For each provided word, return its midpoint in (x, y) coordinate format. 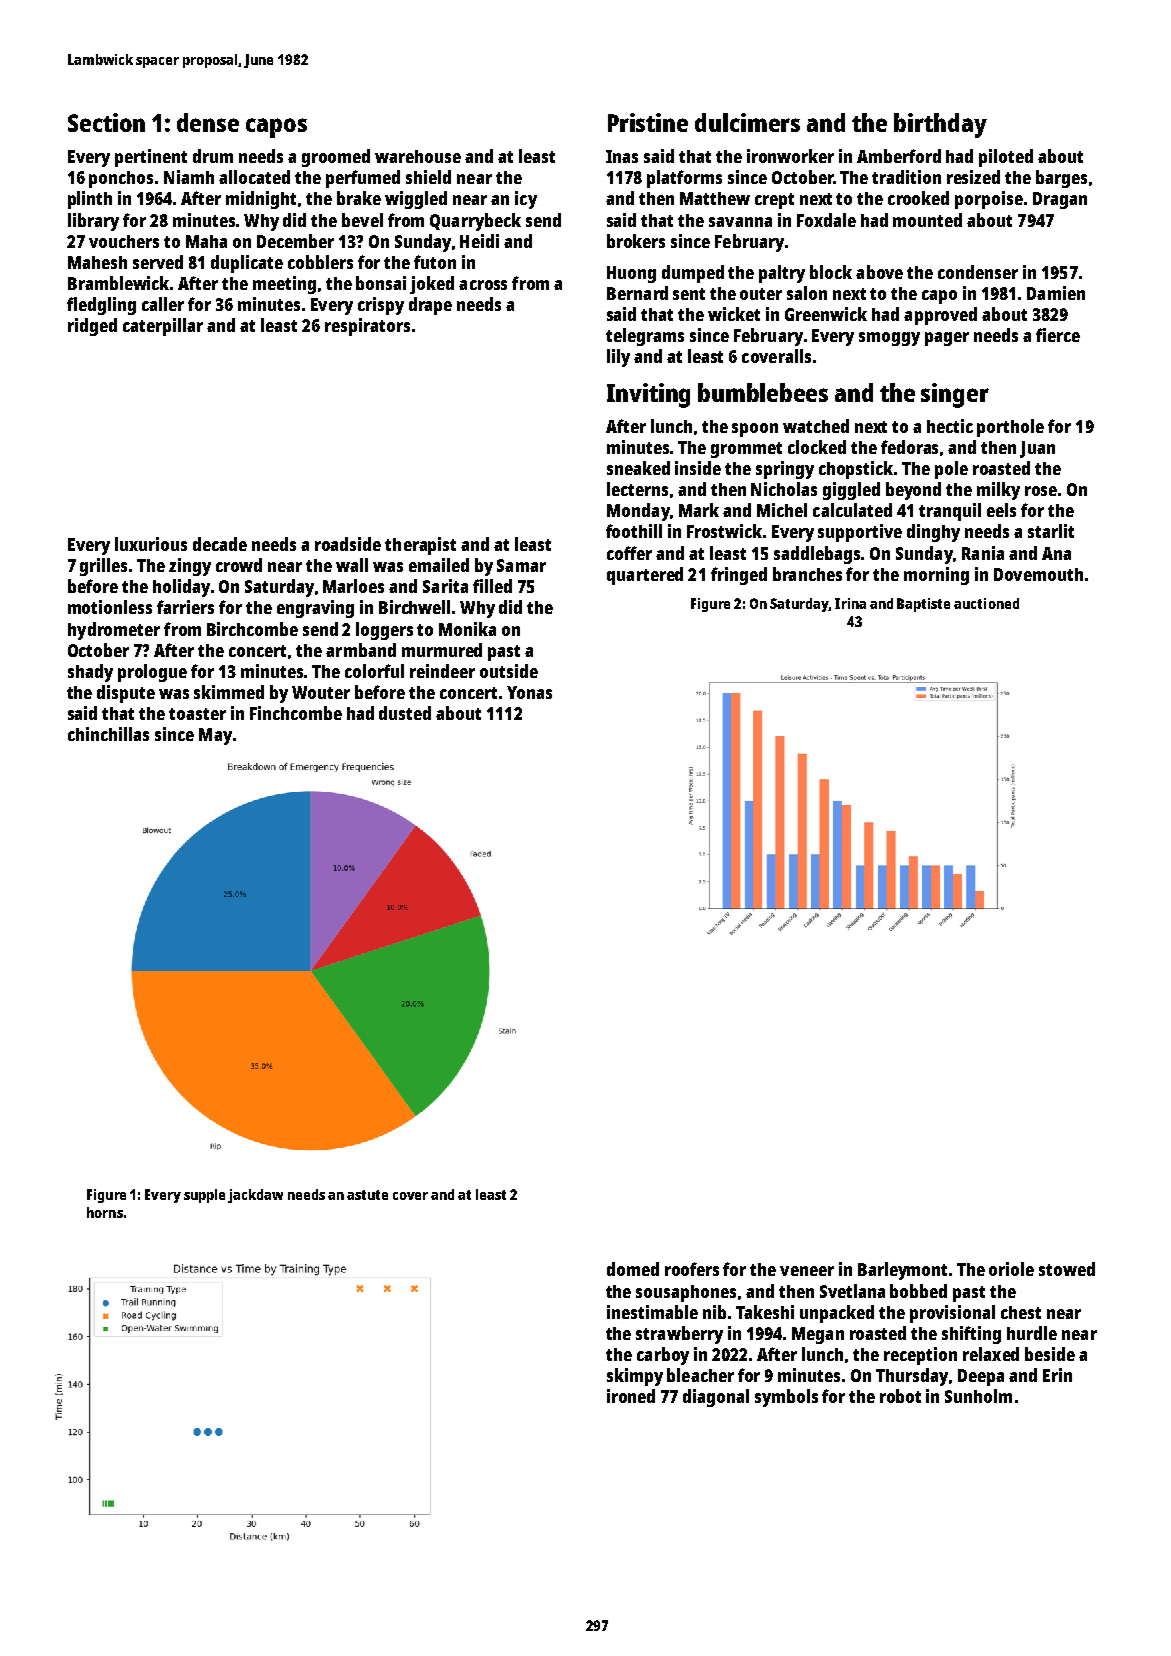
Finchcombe (296, 713)
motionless (110, 607)
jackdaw (255, 1196)
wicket (734, 314)
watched (816, 426)
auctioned (986, 603)
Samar (521, 565)
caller (163, 304)
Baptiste (923, 605)
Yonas (529, 692)
